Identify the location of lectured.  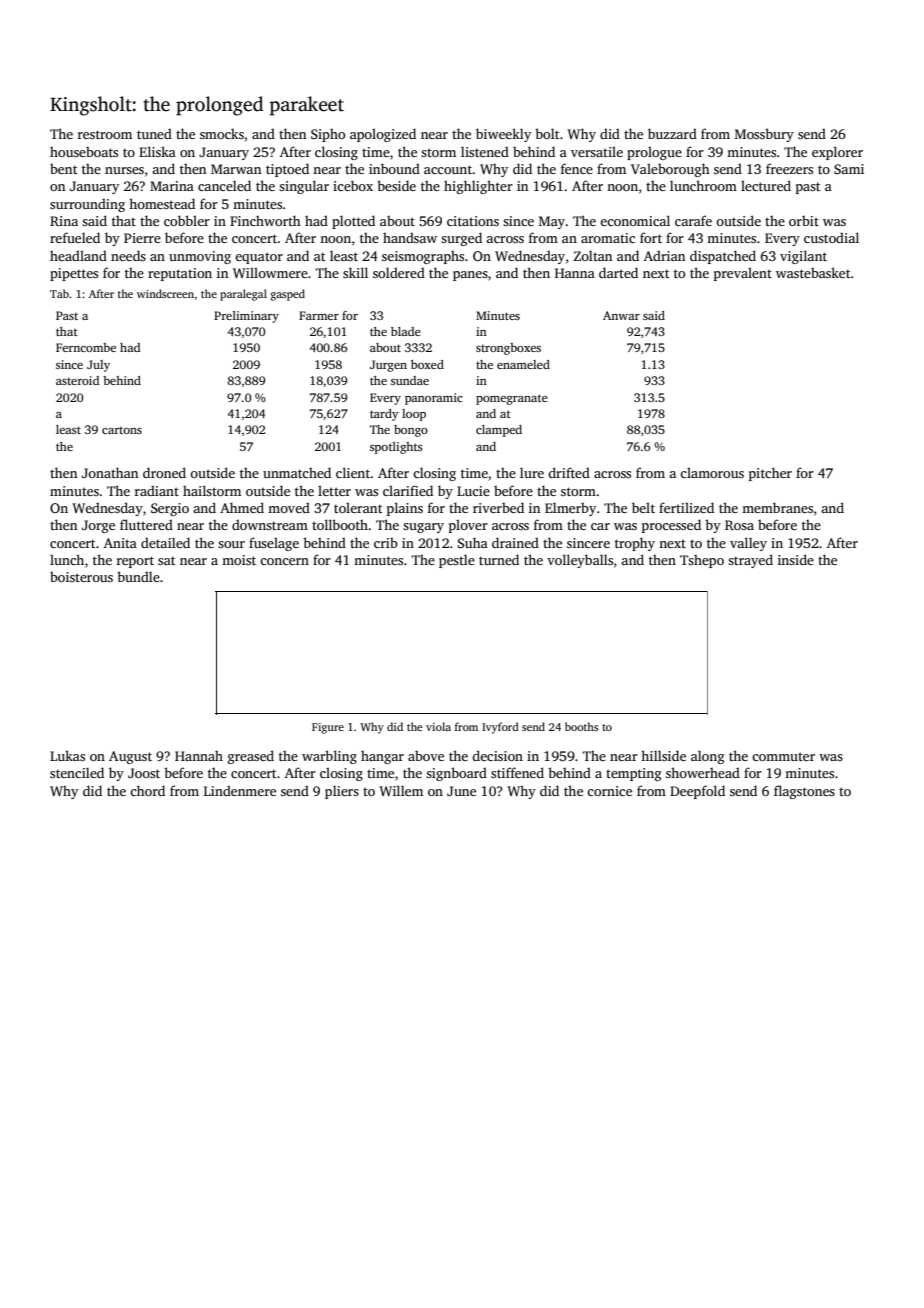
(766, 185).
